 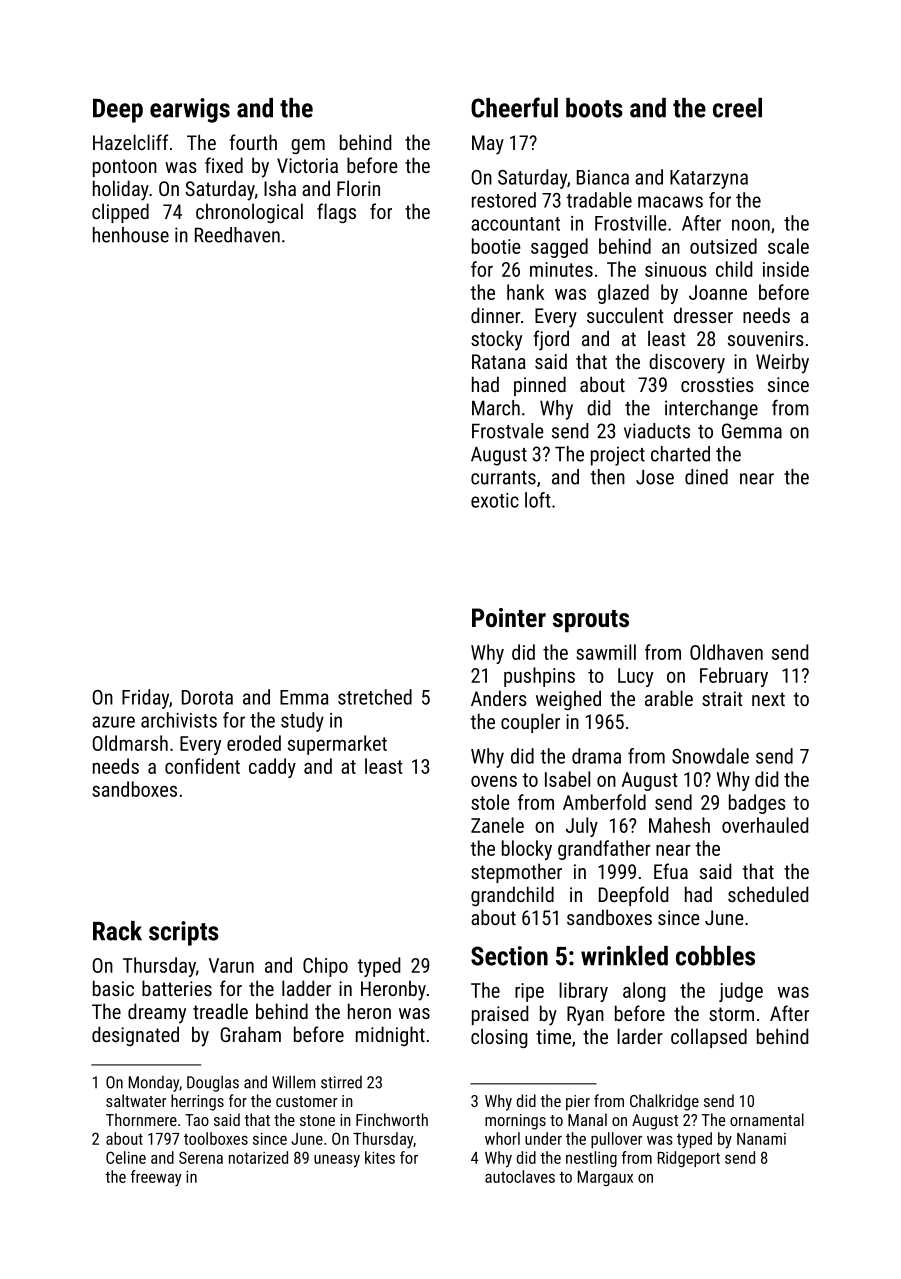 What do you see at coordinates (130, 142) in the document?
I see `Hazelcliff` at bounding box center [130, 142].
